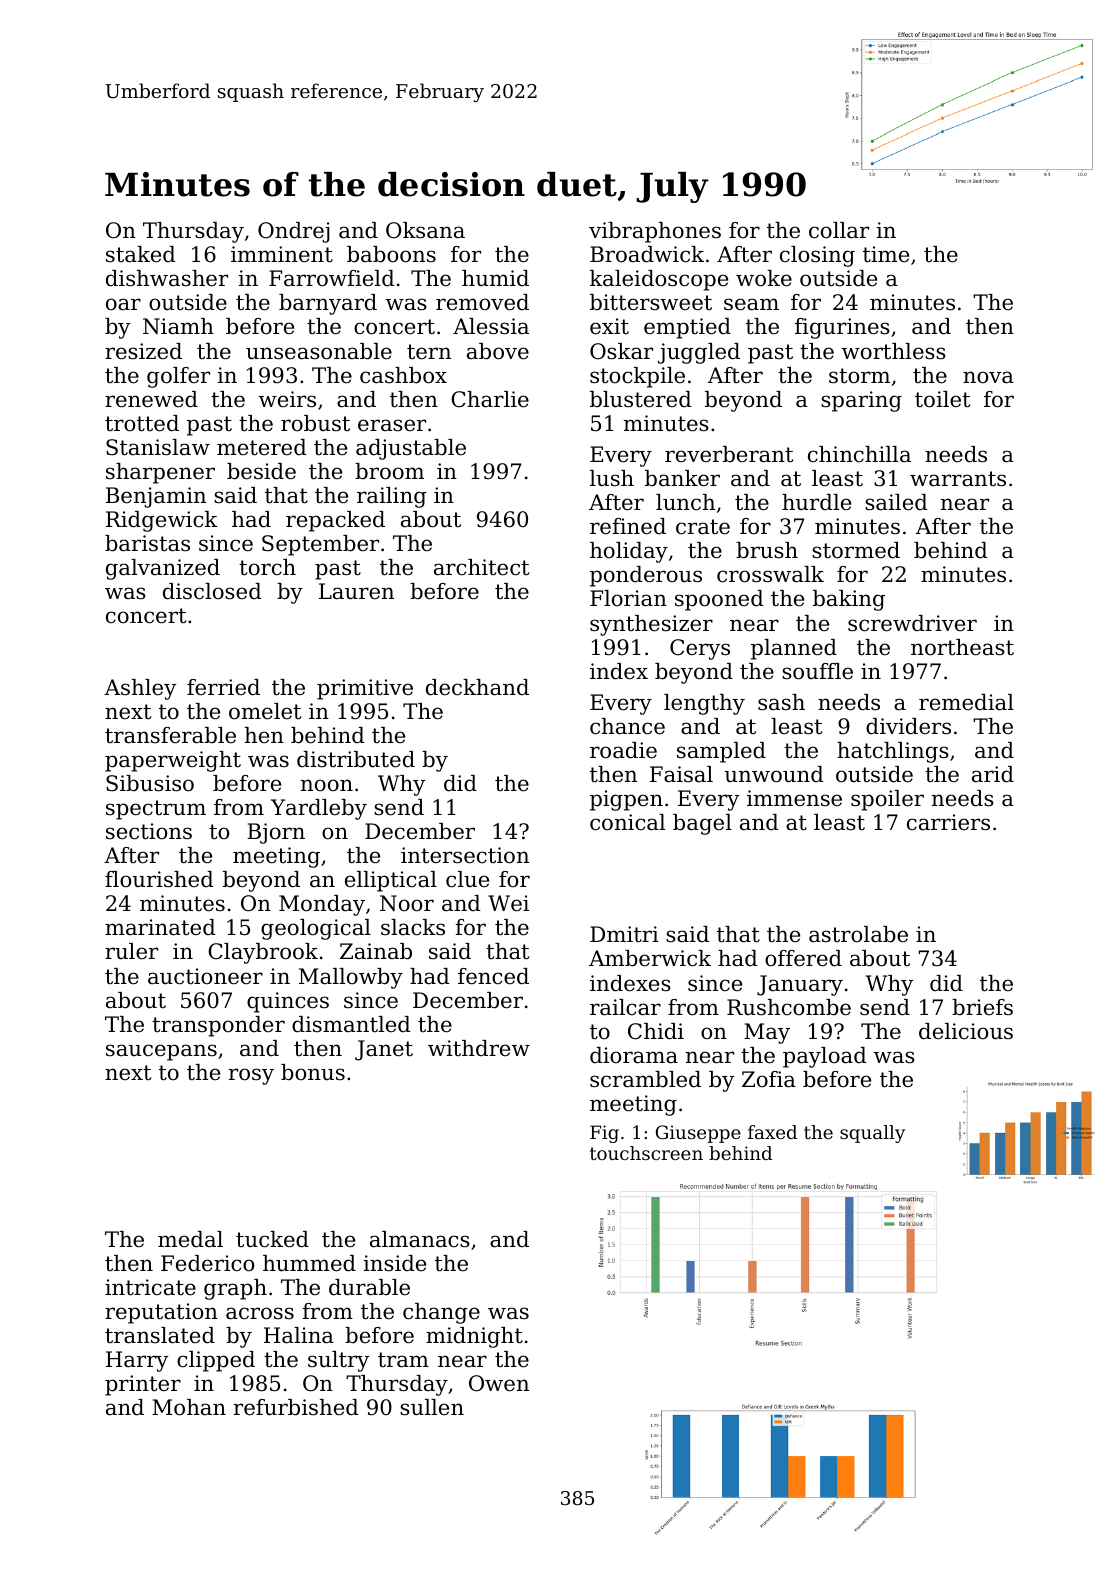 The image size is (1119, 1589). I want to click on faxed, so click(772, 1132).
